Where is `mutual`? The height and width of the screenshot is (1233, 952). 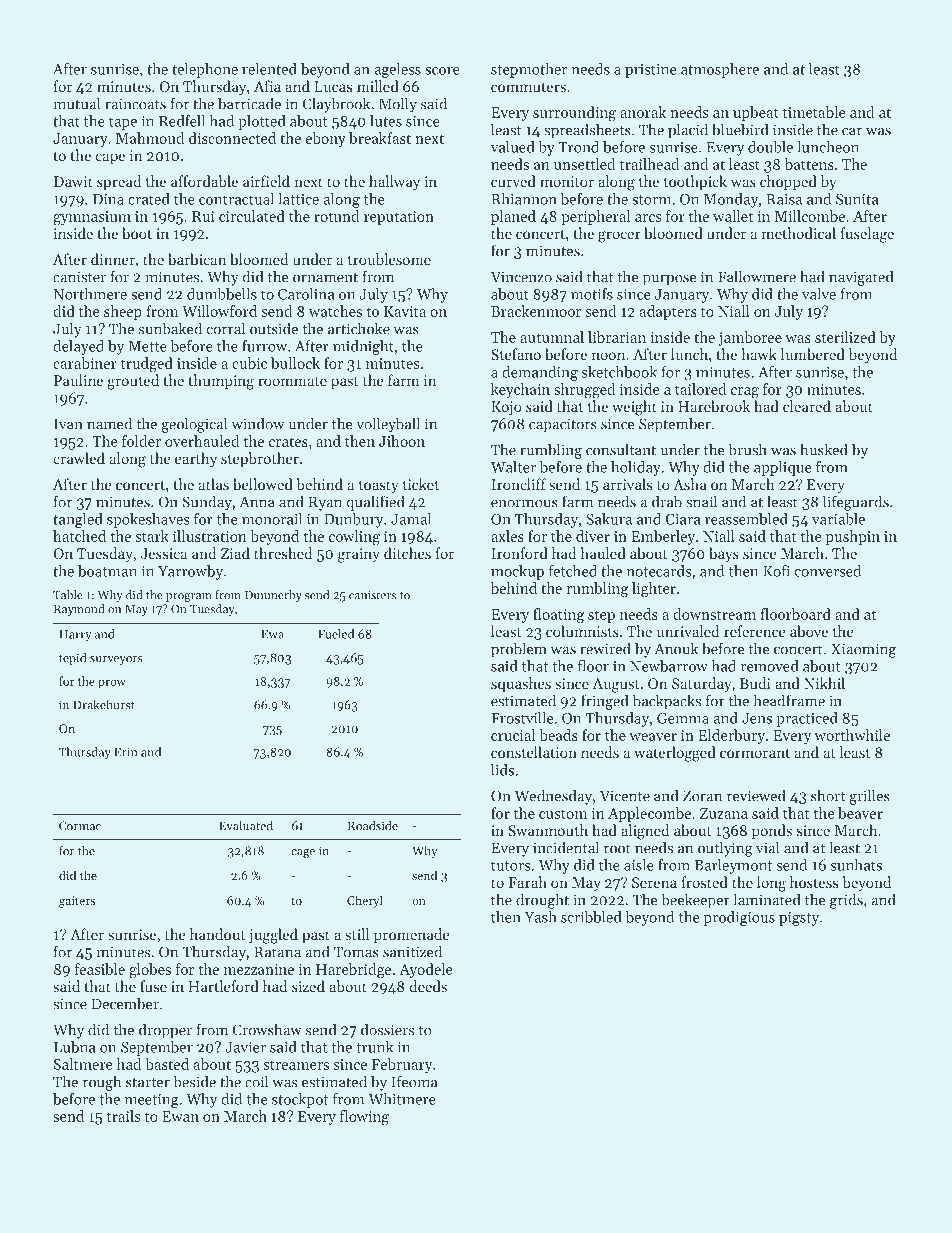 mutual is located at coordinates (76, 103).
